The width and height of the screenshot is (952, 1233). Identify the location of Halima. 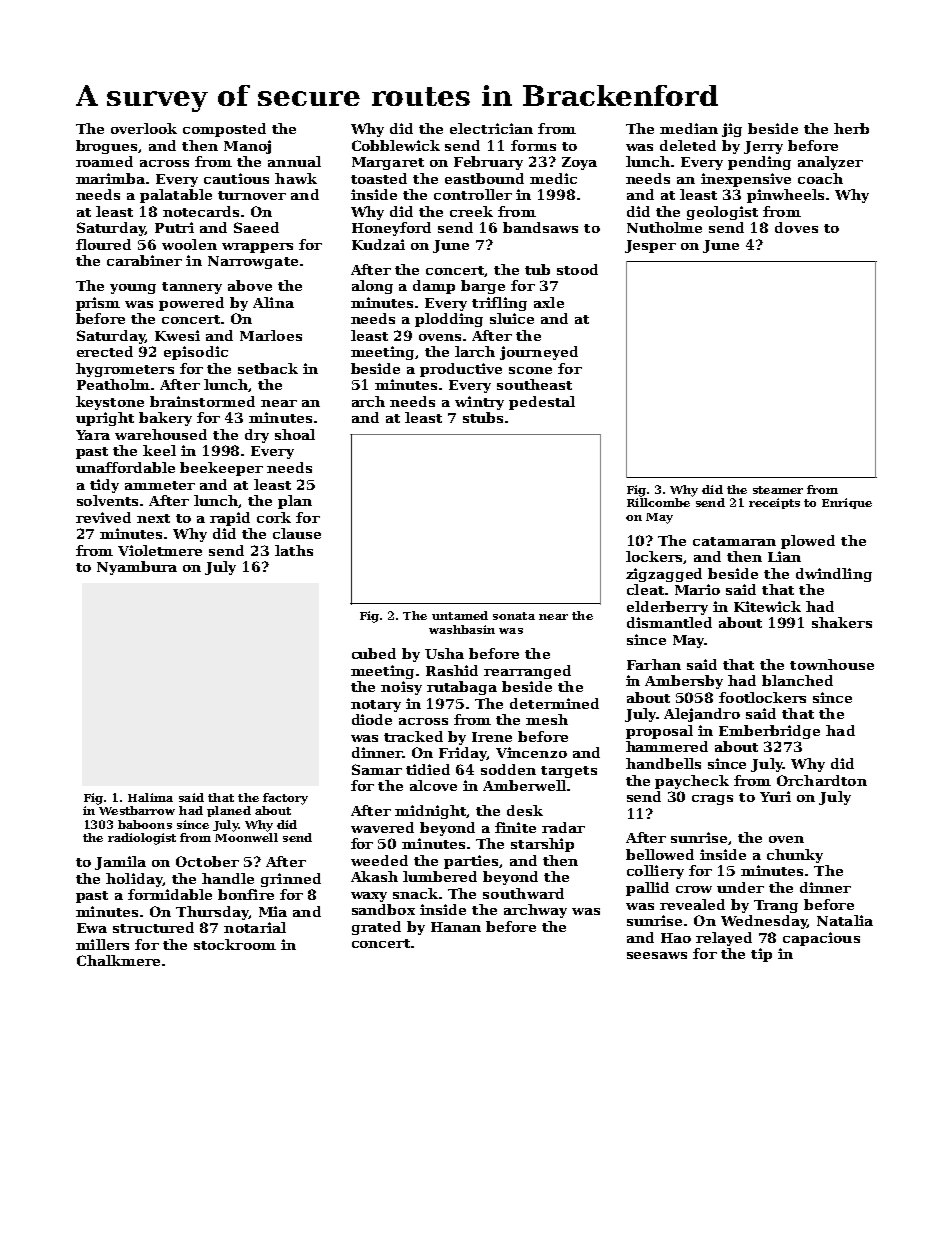
(150, 797).
